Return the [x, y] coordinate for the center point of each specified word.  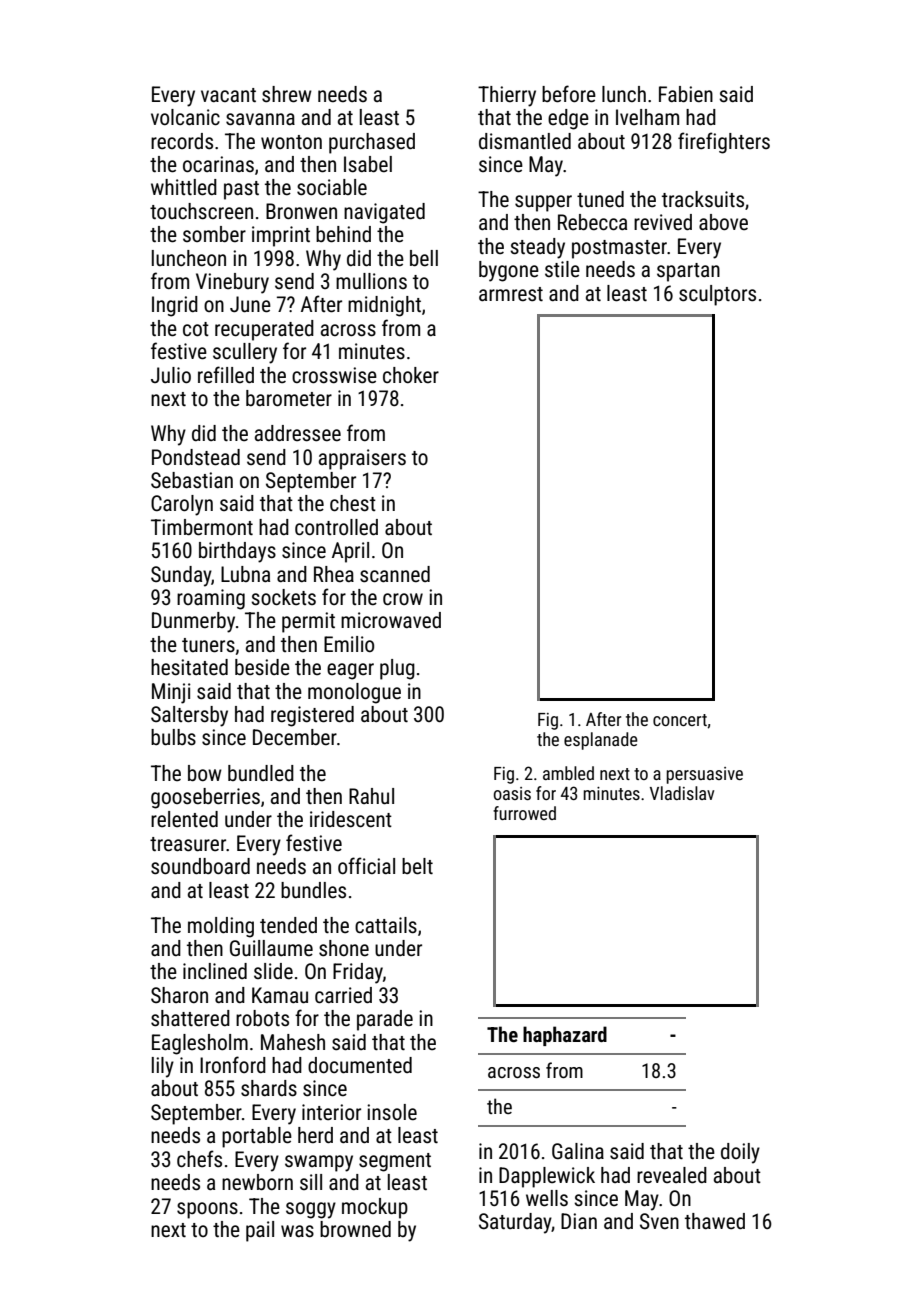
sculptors [717, 295]
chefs [199, 1159]
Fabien [686, 94]
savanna [260, 119]
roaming [211, 599]
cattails [386, 925]
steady [537, 248]
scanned [395, 574]
